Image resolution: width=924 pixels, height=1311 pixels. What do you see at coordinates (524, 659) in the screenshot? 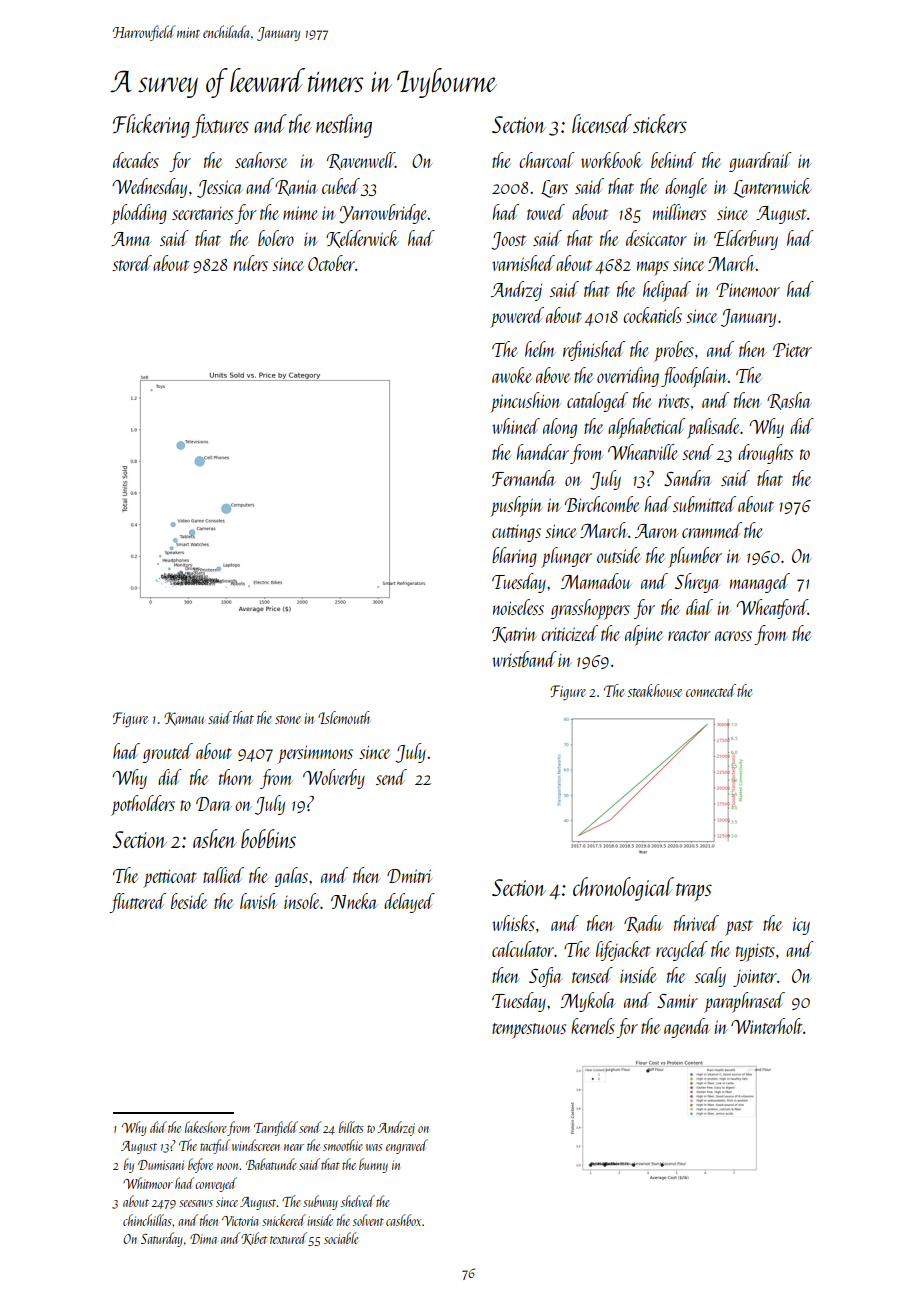
I see `wristband` at bounding box center [524, 659].
